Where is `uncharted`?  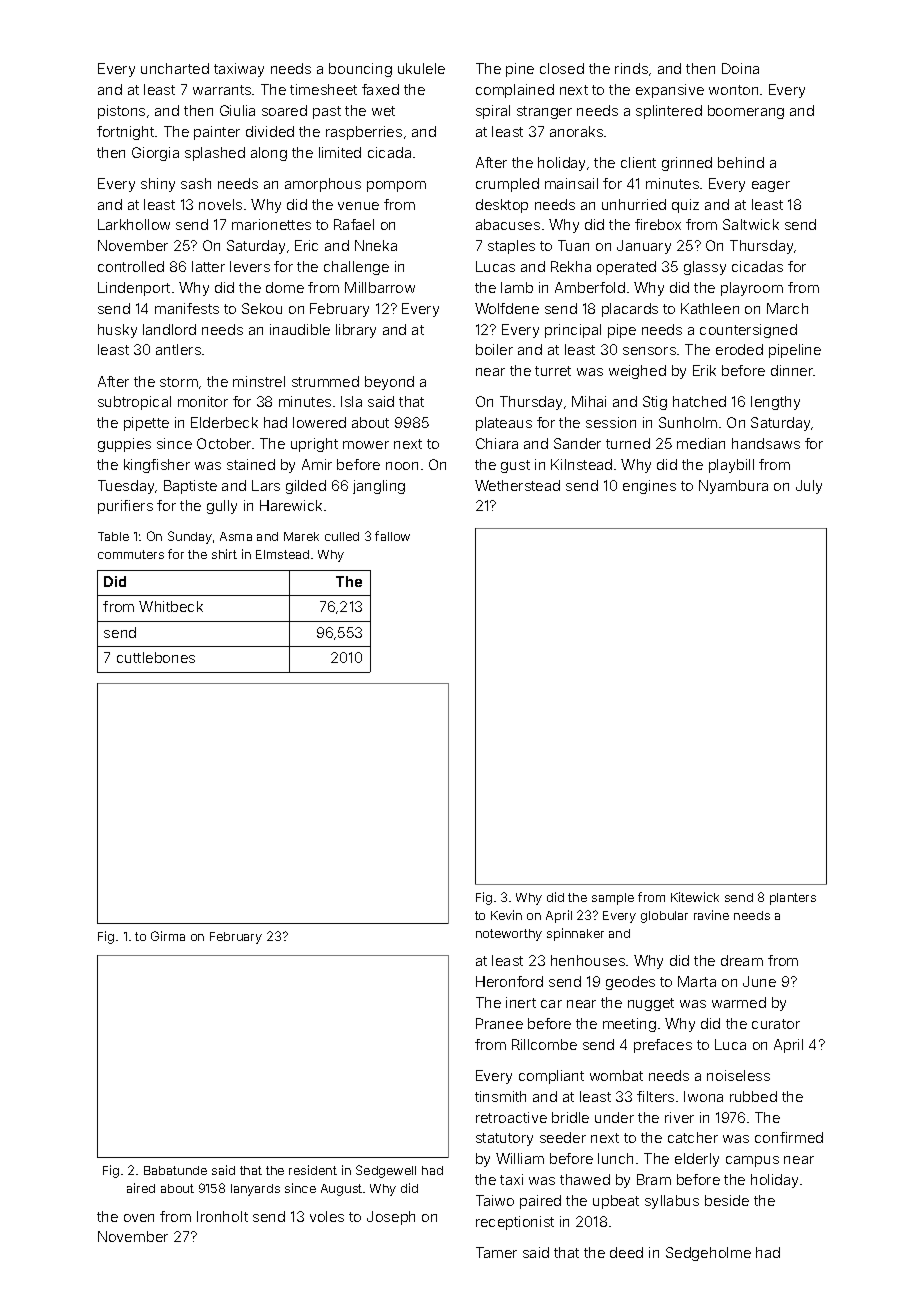
uncharted is located at coordinates (175, 68).
